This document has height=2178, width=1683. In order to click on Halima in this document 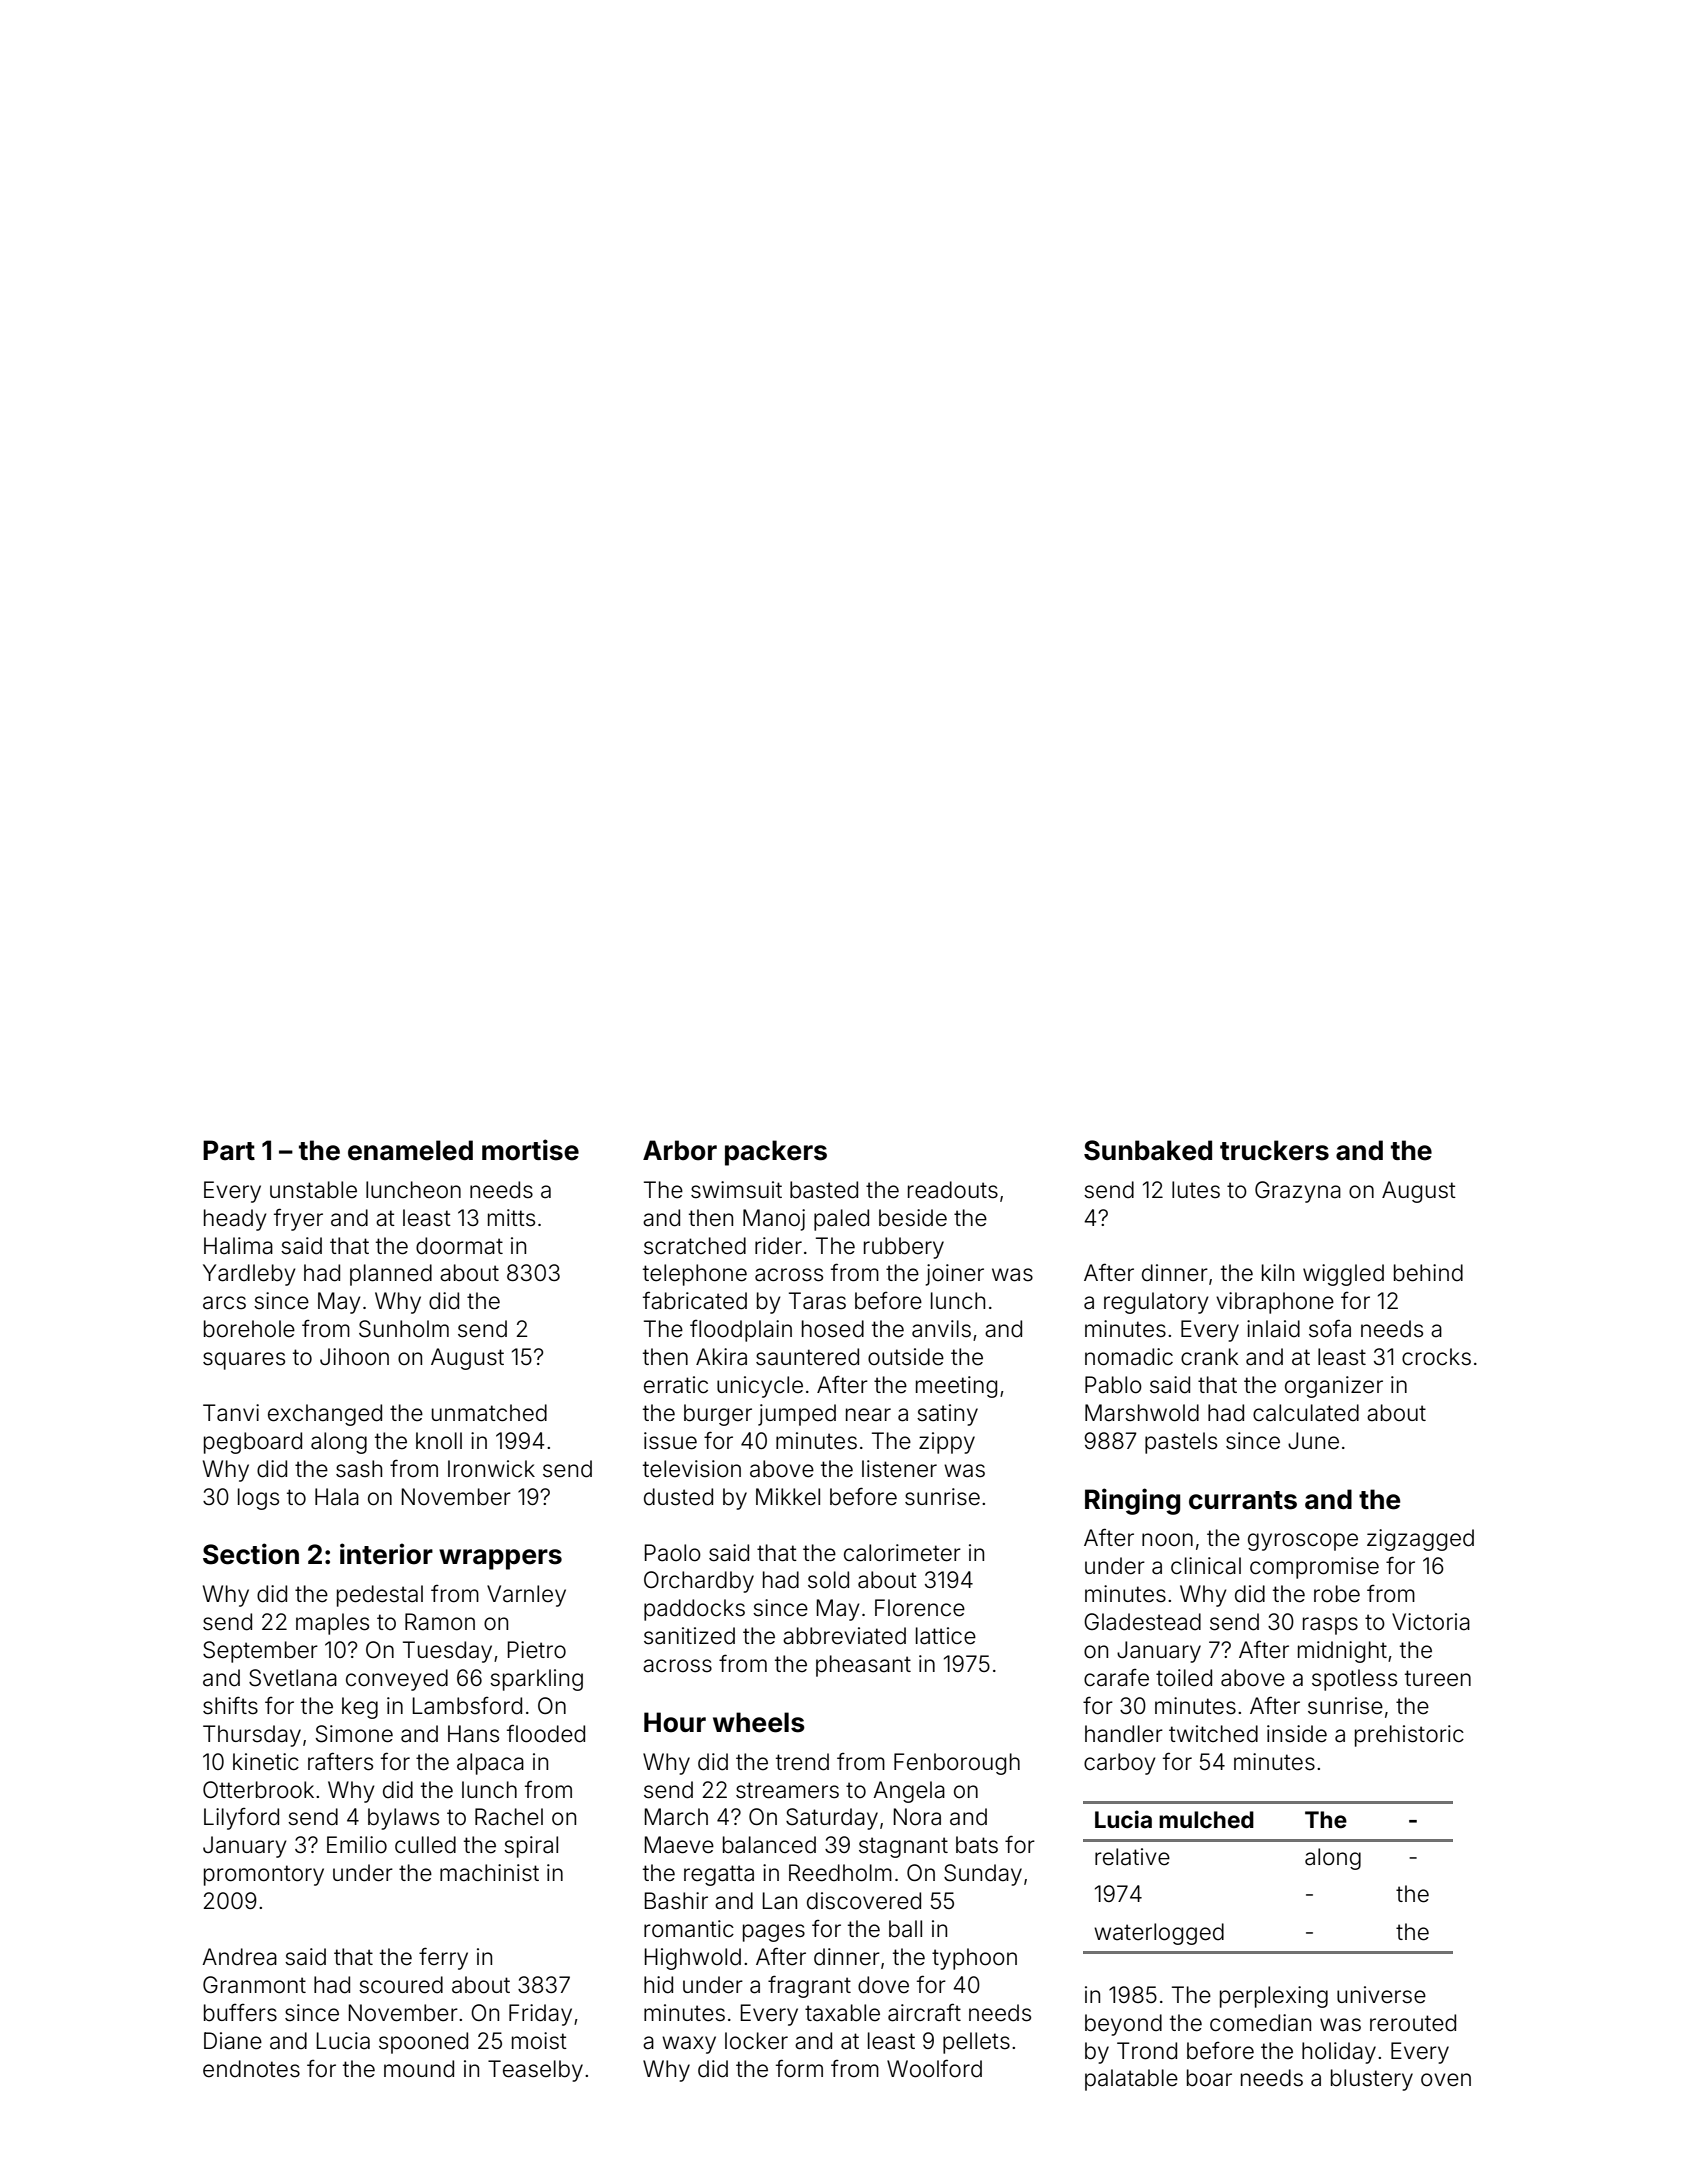, I will do `click(238, 1246)`.
